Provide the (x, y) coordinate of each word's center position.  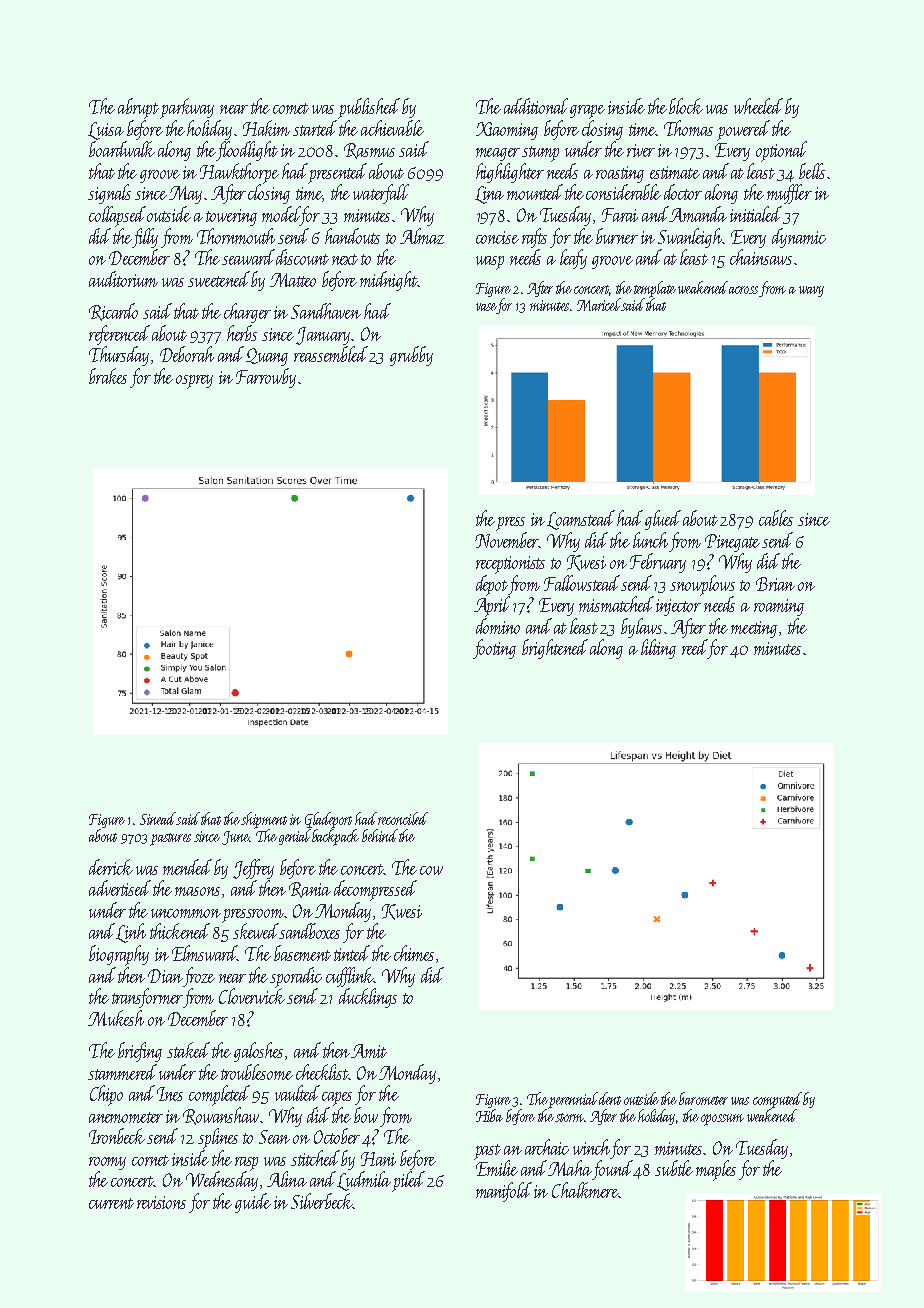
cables (776, 518)
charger (247, 313)
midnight (389, 281)
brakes (108, 376)
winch (591, 1147)
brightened (555, 649)
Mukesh (116, 1018)
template (655, 289)
